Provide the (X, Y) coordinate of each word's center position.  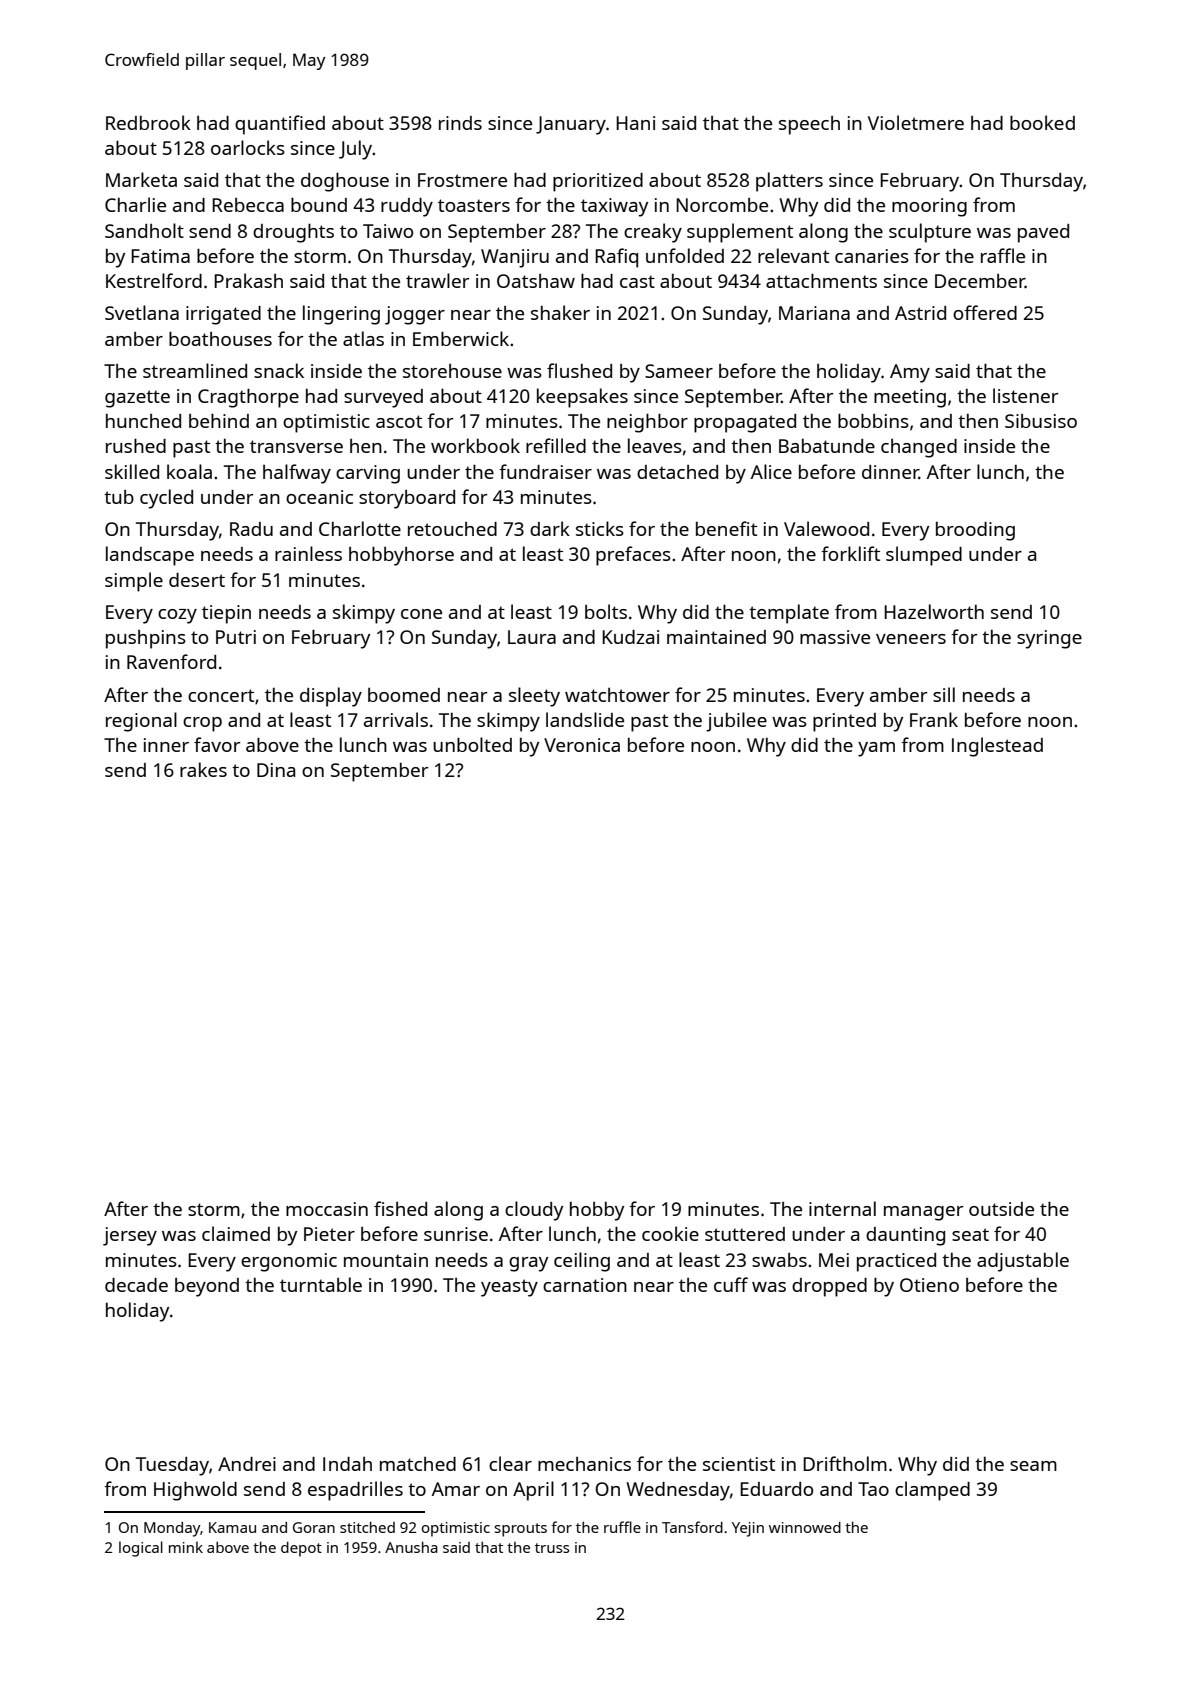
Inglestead (997, 747)
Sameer (679, 371)
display (331, 697)
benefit (726, 528)
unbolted (472, 744)
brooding (975, 531)
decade (136, 1285)
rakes (203, 769)
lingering (341, 315)
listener (1026, 395)
